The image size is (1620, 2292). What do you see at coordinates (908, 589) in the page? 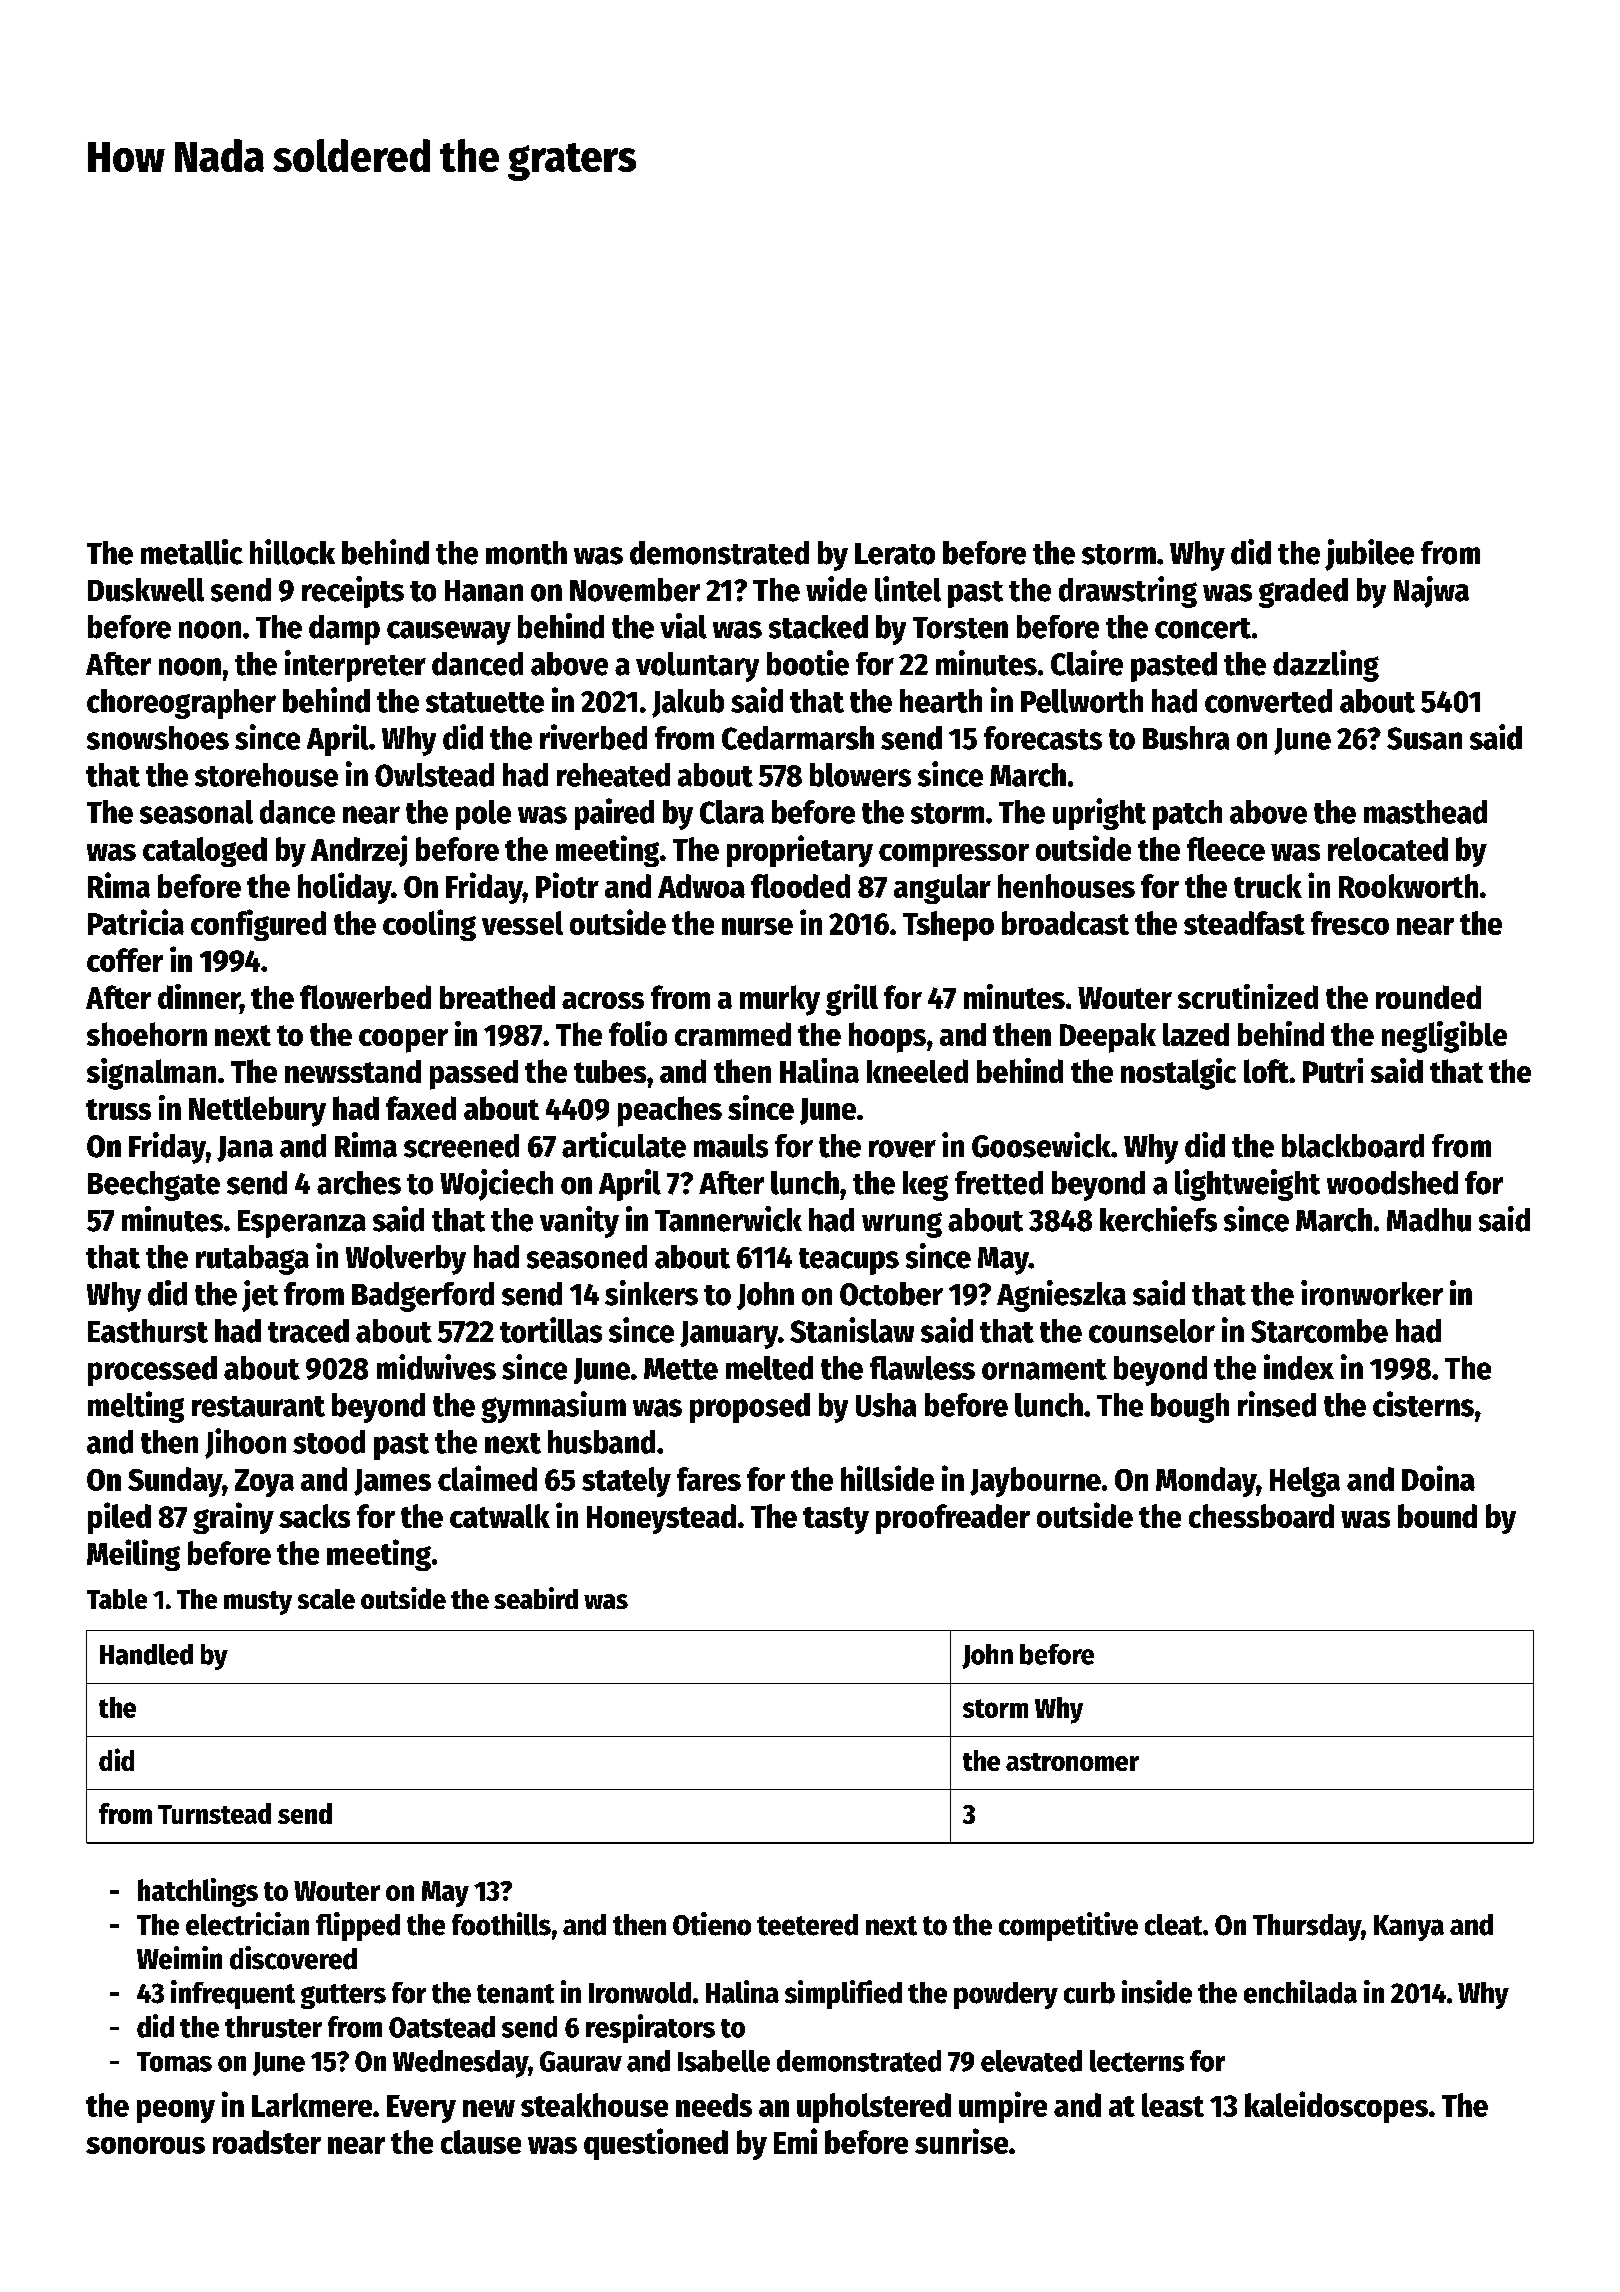
I see `lintel` at bounding box center [908, 589].
